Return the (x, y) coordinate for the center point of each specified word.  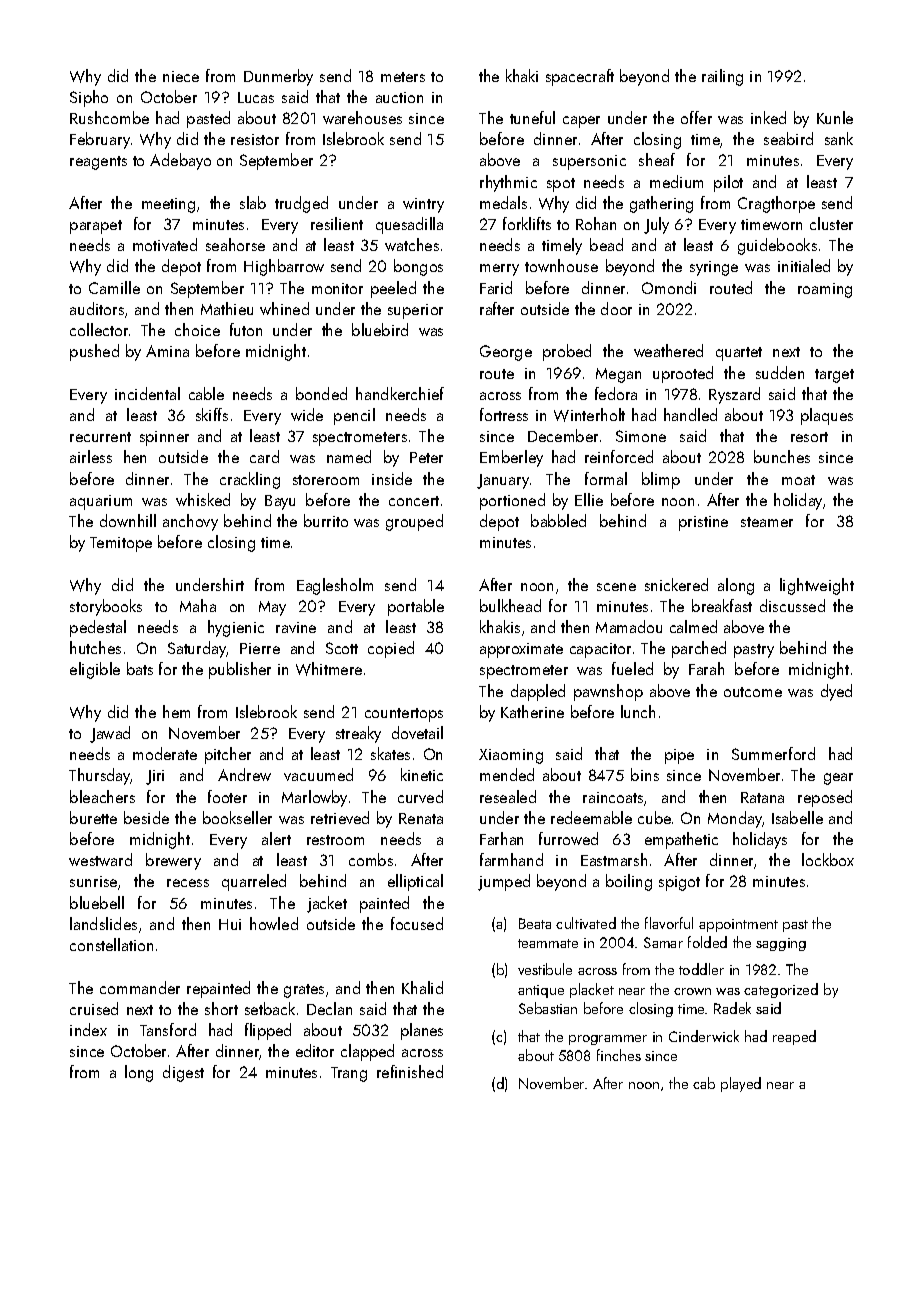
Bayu (280, 502)
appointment (738, 925)
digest (183, 1073)
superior (415, 311)
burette (93, 817)
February (100, 140)
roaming (825, 290)
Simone (641, 436)
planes (422, 1031)
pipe (679, 756)
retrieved (340, 817)
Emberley (511, 458)
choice (197, 329)
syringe (714, 268)
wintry (423, 205)
